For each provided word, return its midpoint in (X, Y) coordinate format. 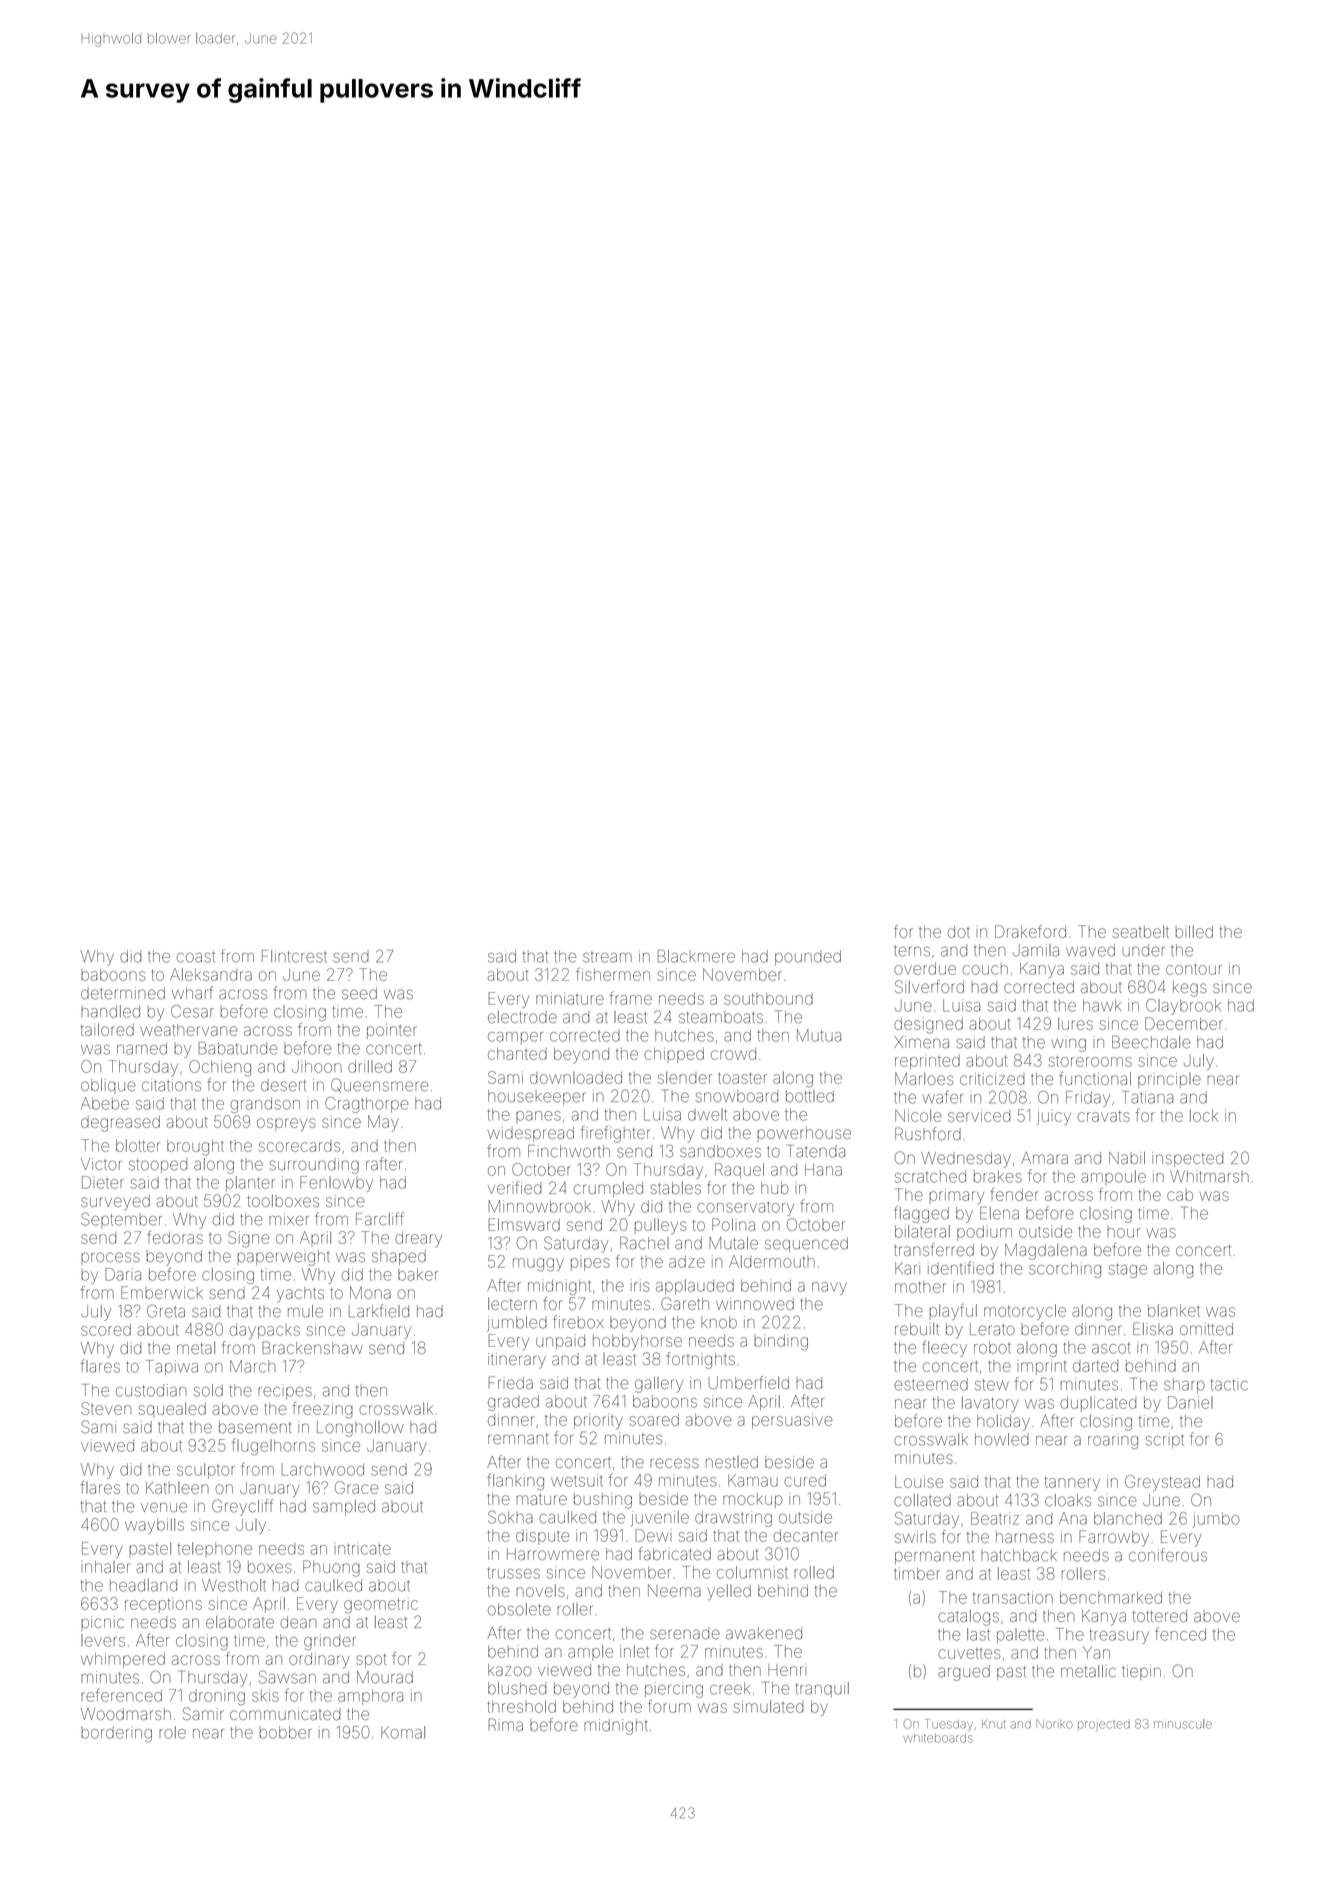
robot (992, 1347)
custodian (151, 1390)
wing (1068, 1044)
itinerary (517, 1361)
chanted (517, 1054)
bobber (286, 1732)
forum (669, 1706)
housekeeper (537, 1097)
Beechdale (1151, 1042)
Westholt (234, 1585)
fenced (1180, 1634)
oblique (108, 1086)
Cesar (192, 1011)
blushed (517, 1688)
